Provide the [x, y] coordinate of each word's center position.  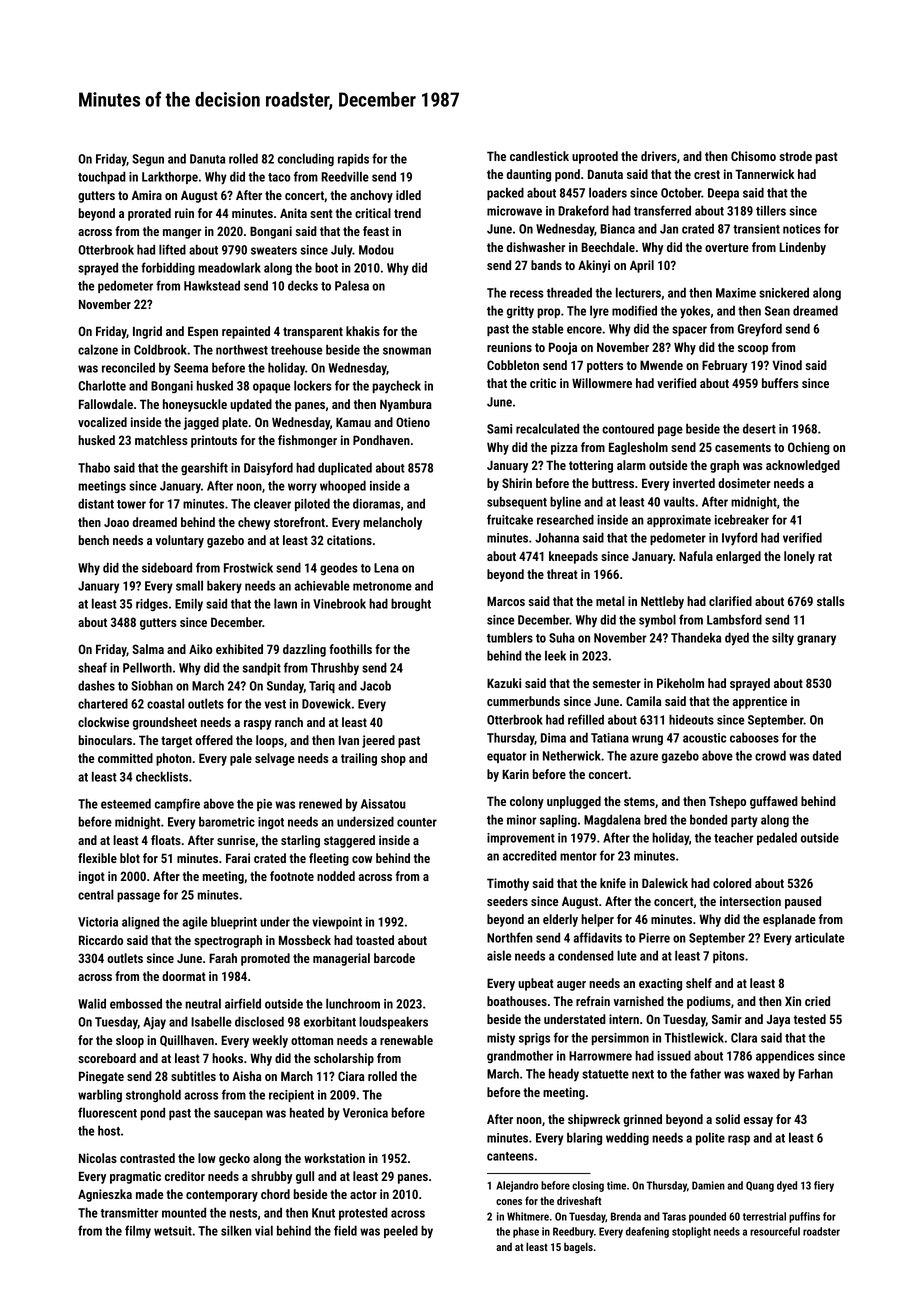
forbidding [168, 268]
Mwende [661, 365]
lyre [599, 312]
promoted [265, 959]
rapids [353, 160]
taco [279, 177]
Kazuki [504, 683]
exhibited [239, 649]
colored [732, 883]
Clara [744, 1037]
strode [795, 156]
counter [417, 822]
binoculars [105, 740]
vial [264, 1230]
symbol [657, 620]
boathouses [517, 1001]
